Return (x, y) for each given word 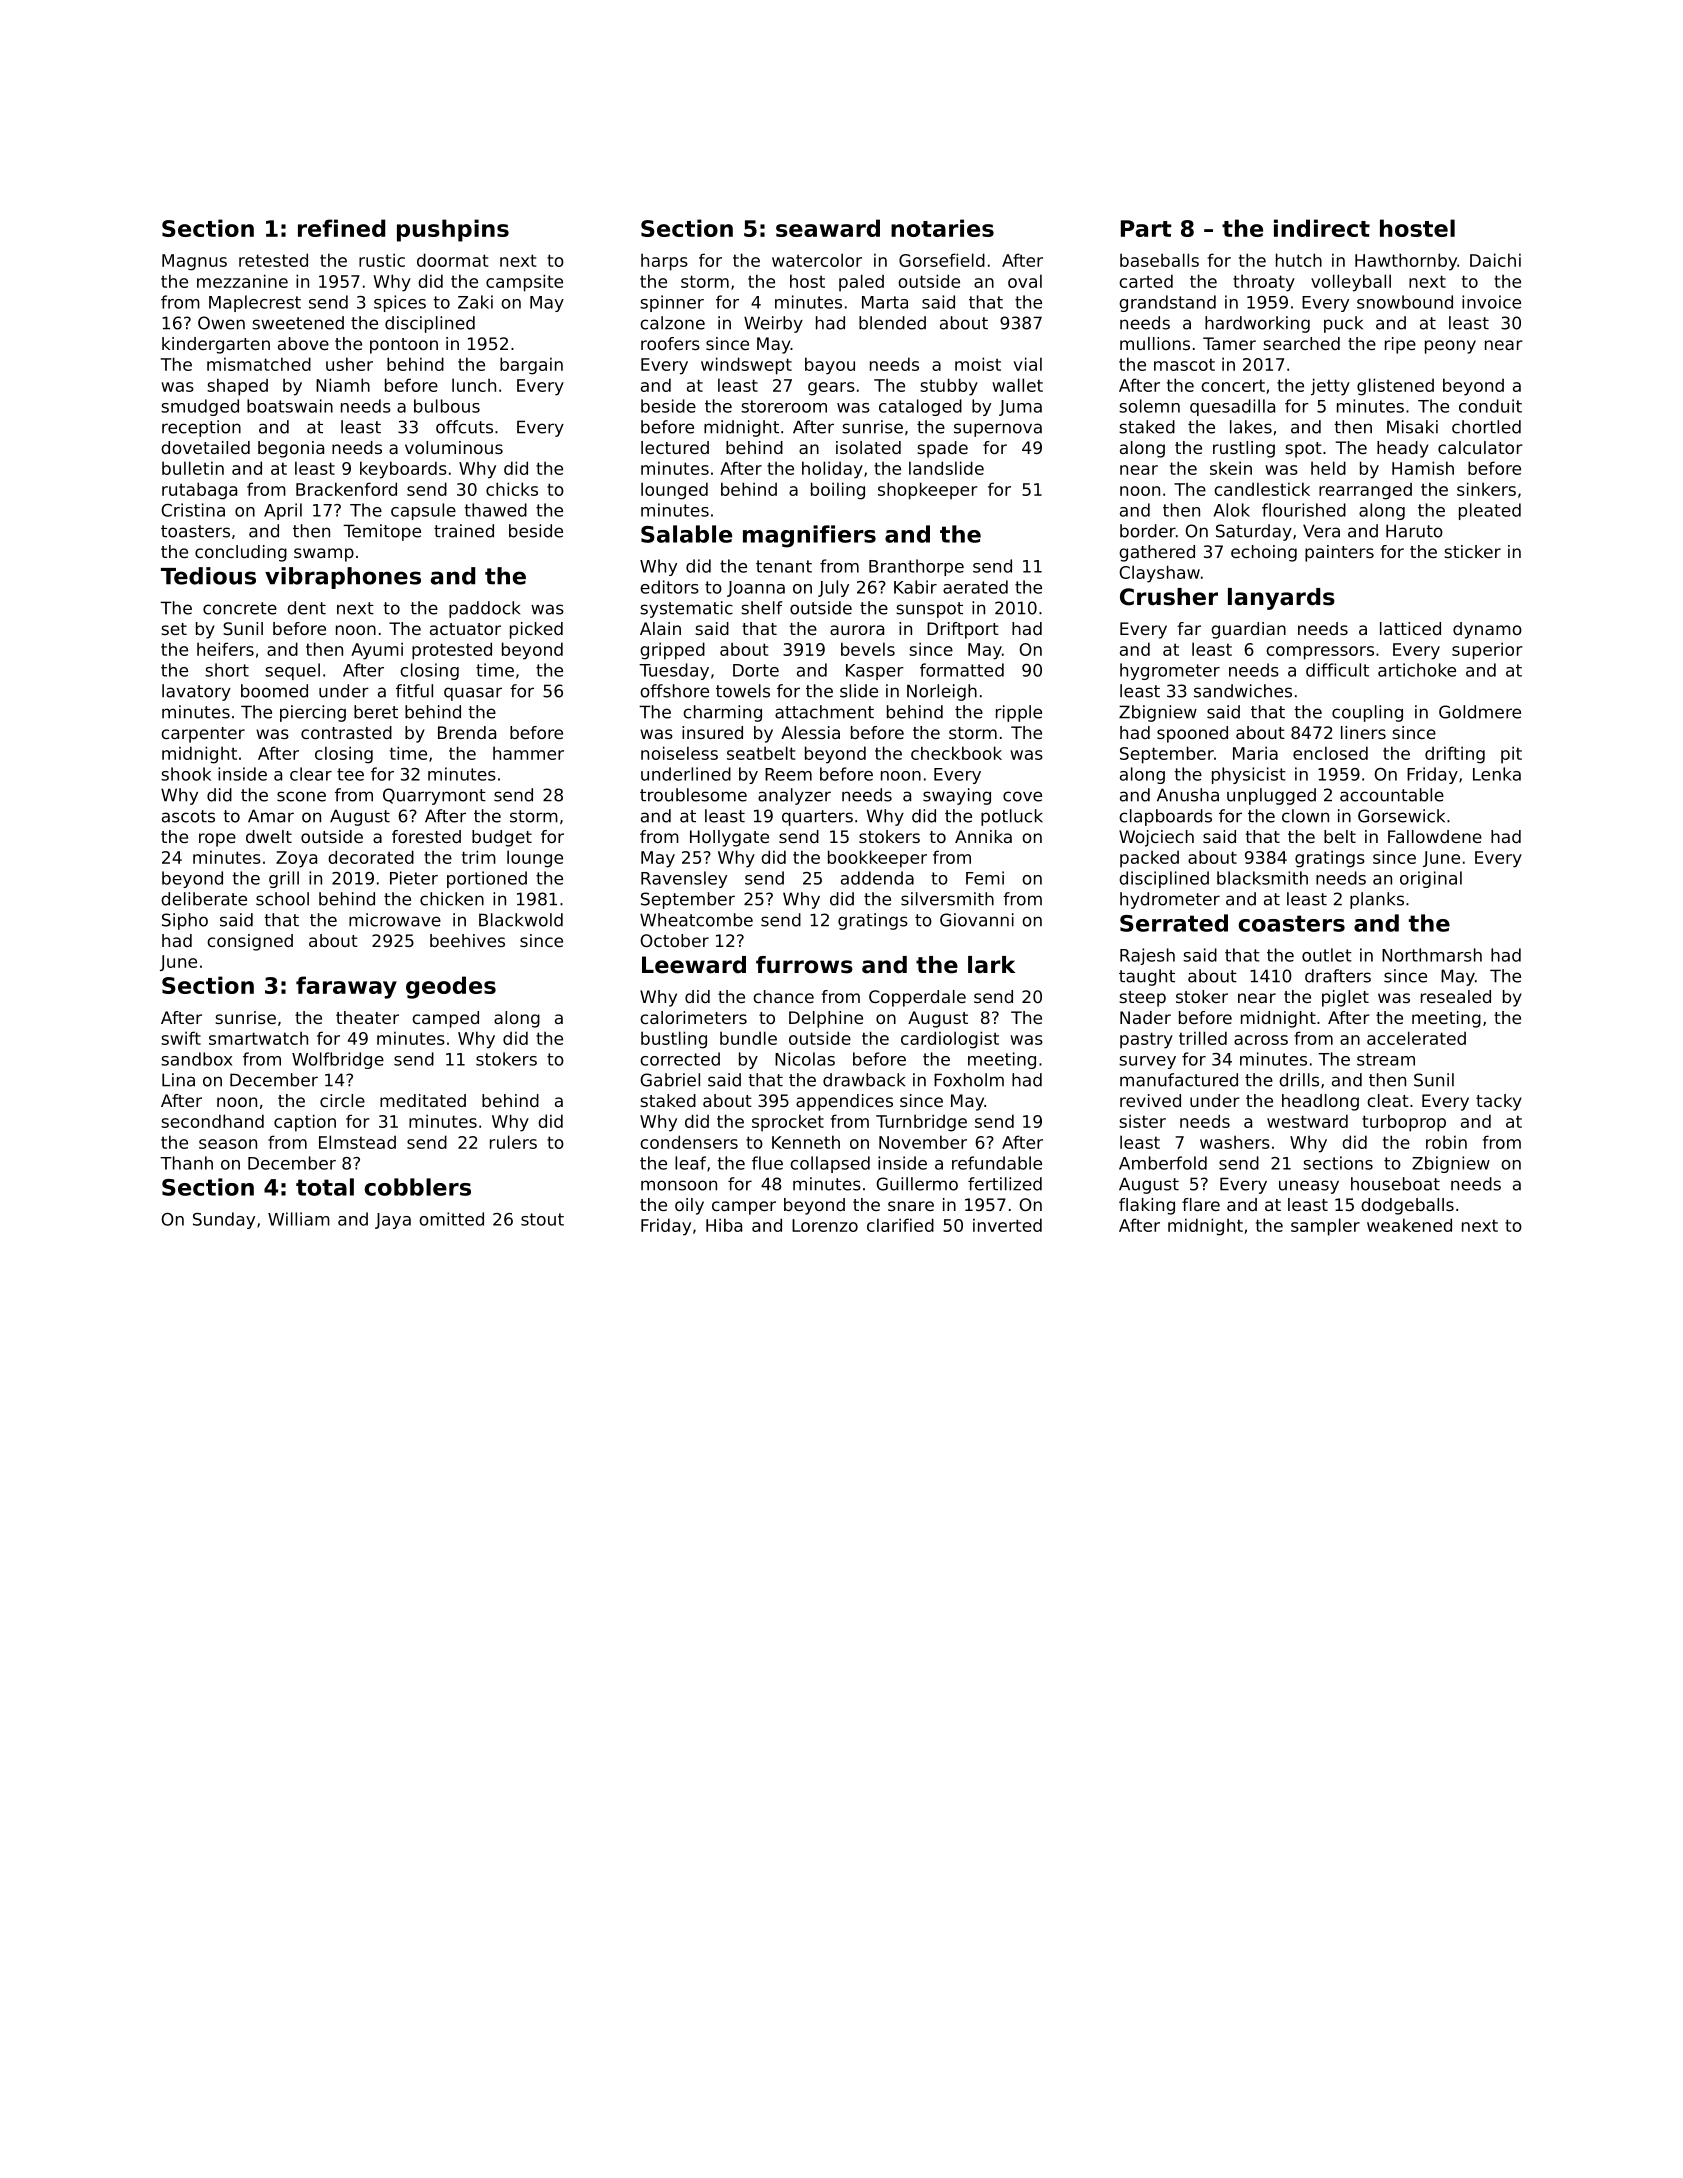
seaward (828, 228)
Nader (1145, 1017)
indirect (1322, 228)
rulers (513, 1142)
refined (341, 228)
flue (767, 1163)
